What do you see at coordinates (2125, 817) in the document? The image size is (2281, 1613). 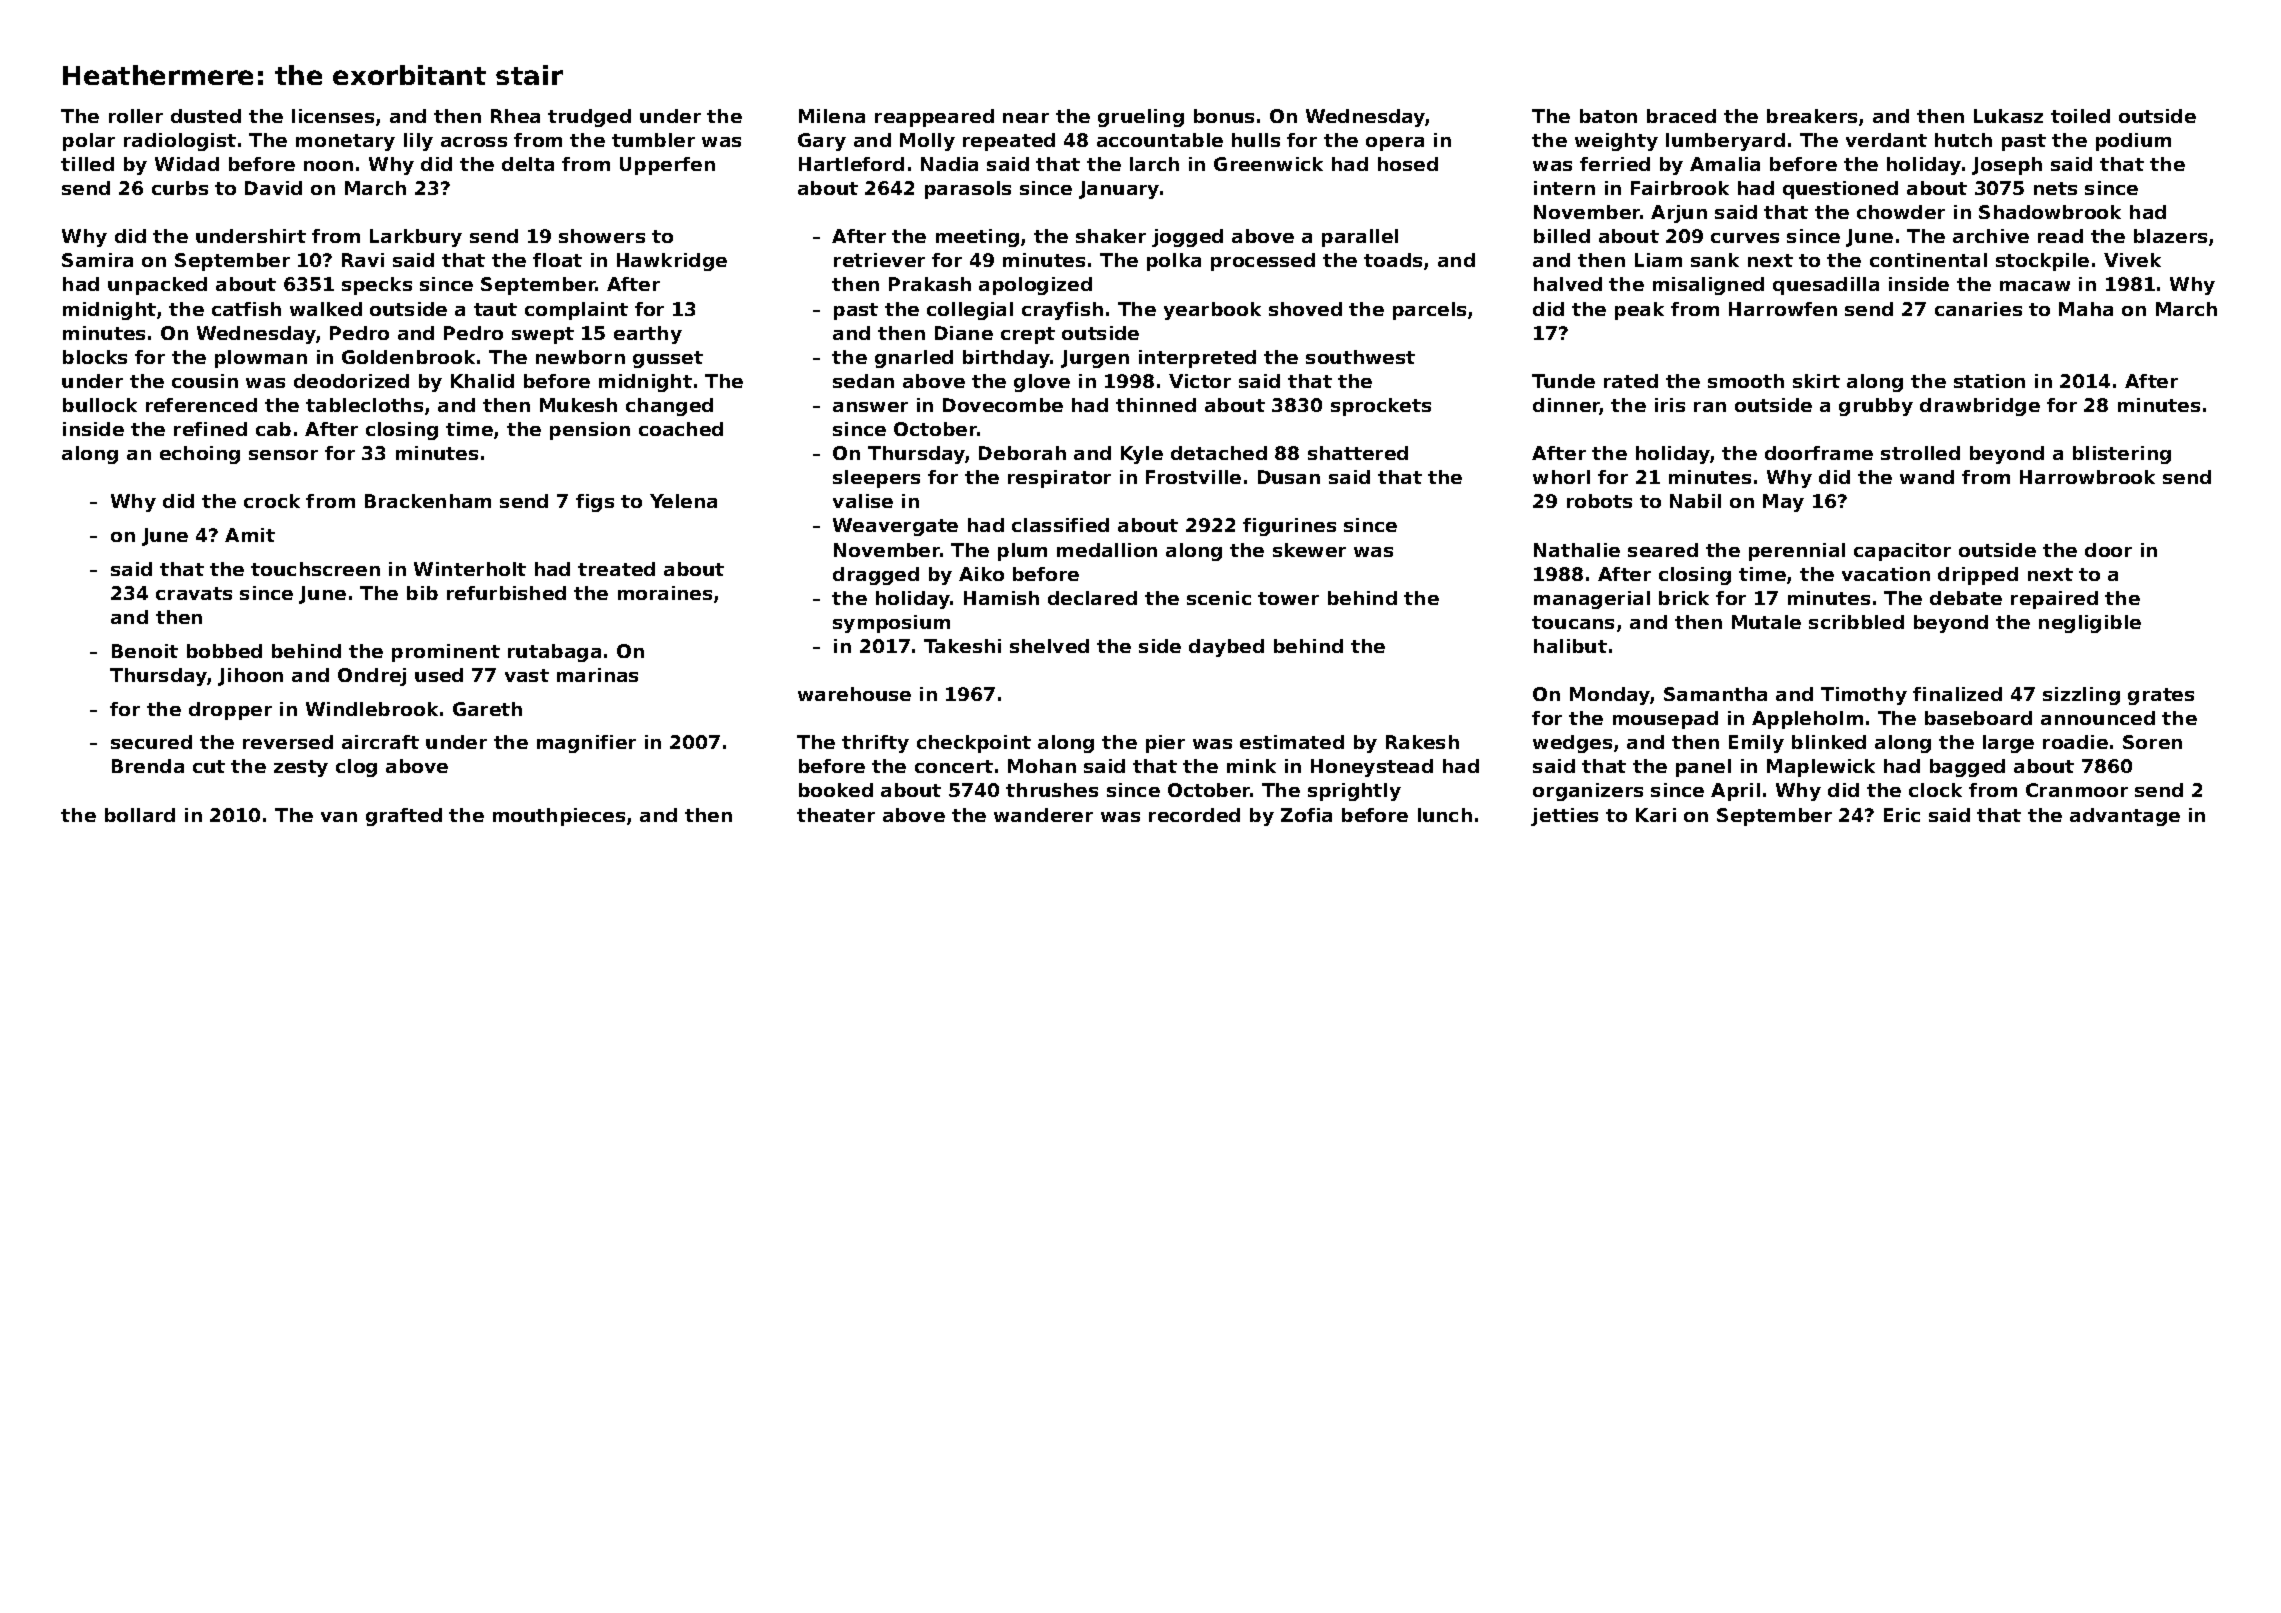 I see `advantage` at bounding box center [2125, 817].
